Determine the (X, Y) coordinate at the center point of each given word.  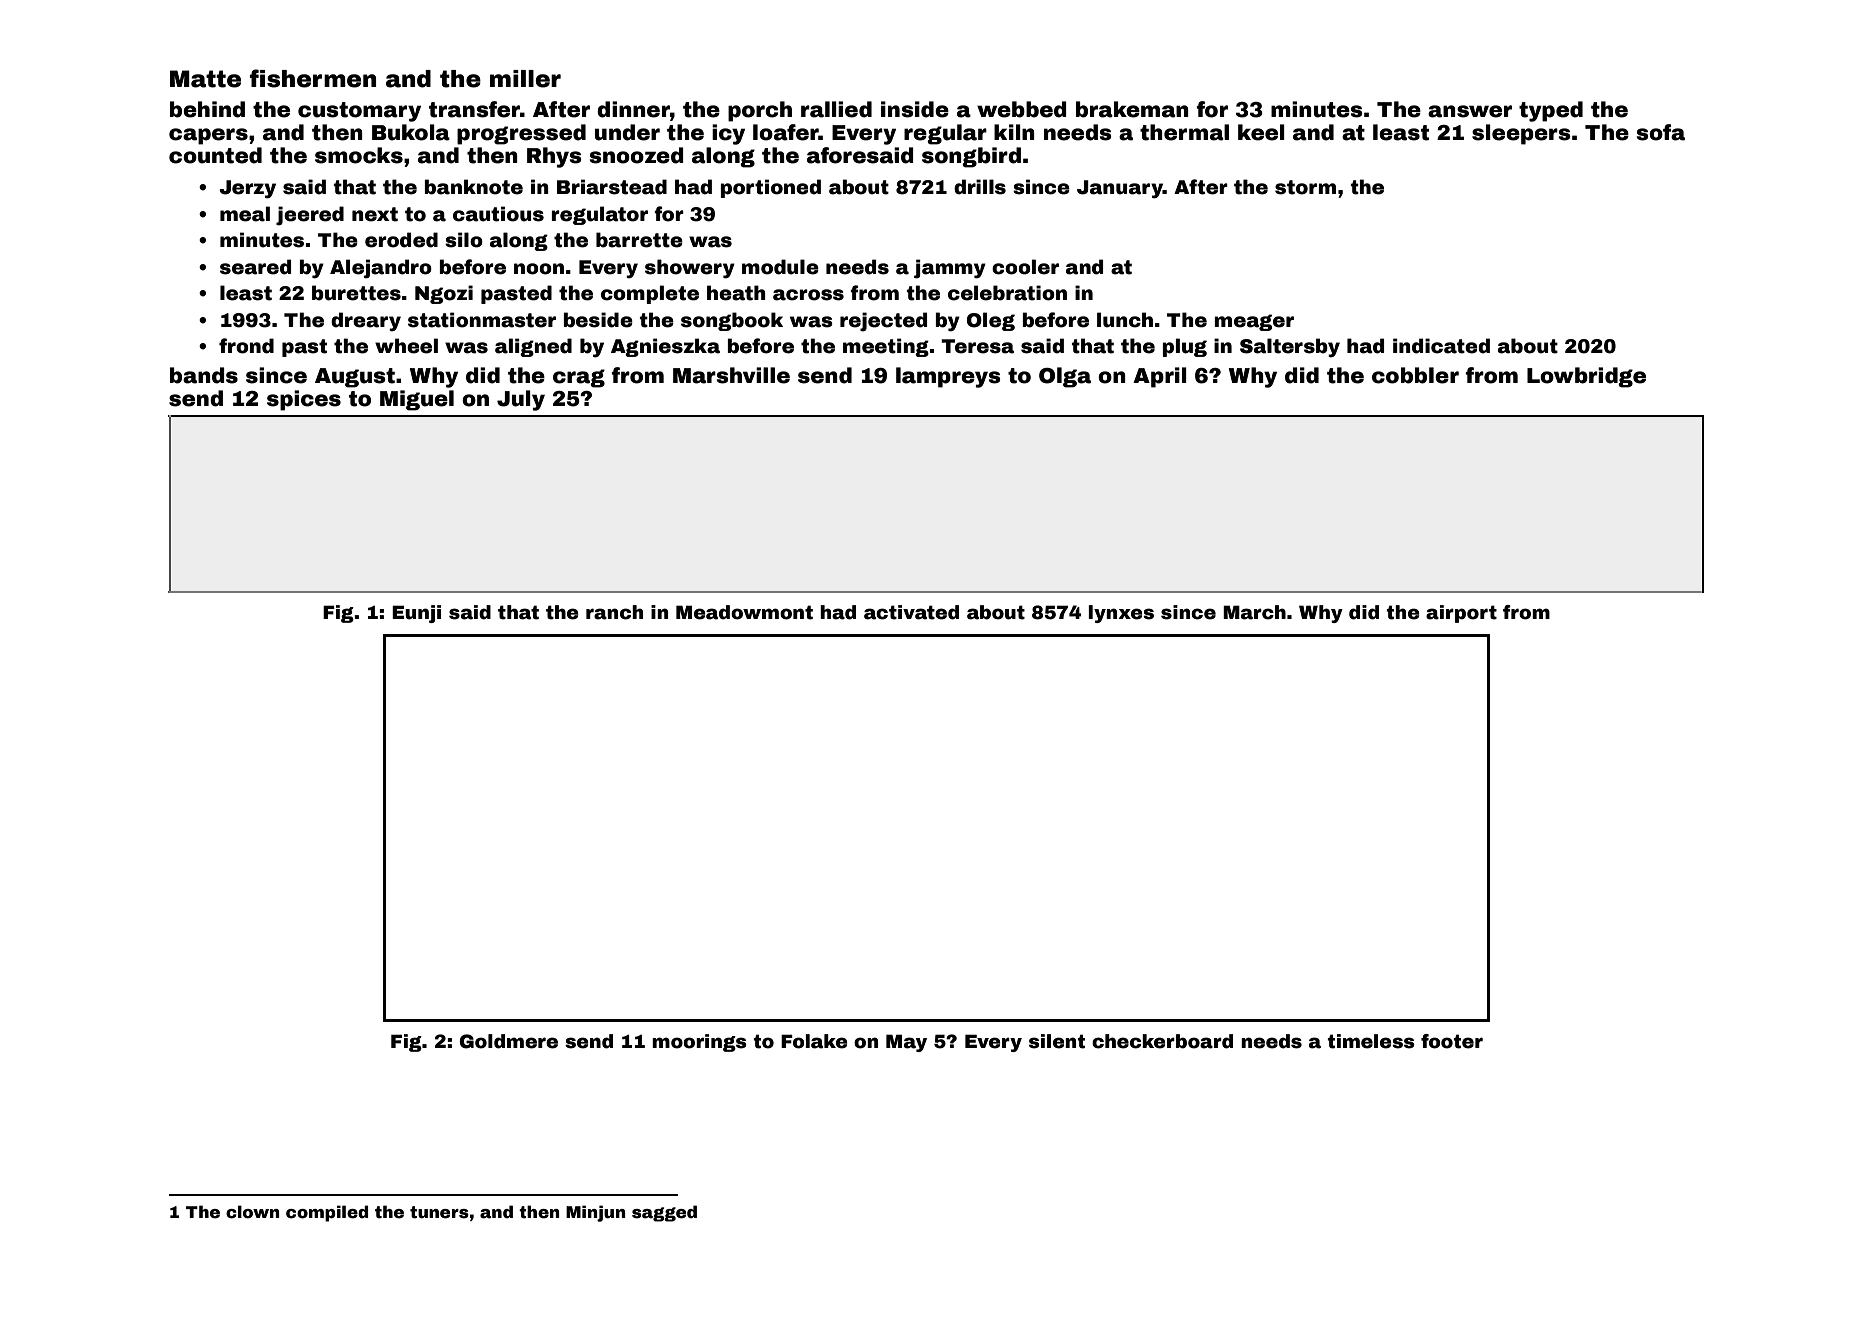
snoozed (636, 155)
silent (1057, 1041)
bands (204, 375)
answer (1470, 111)
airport (1461, 614)
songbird (971, 157)
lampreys (948, 377)
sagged (664, 1213)
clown (253, 1212)
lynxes (1121, 614)
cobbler (1415, 375)
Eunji (416, 614)
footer (1452, 1041)
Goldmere (509, 1041)
